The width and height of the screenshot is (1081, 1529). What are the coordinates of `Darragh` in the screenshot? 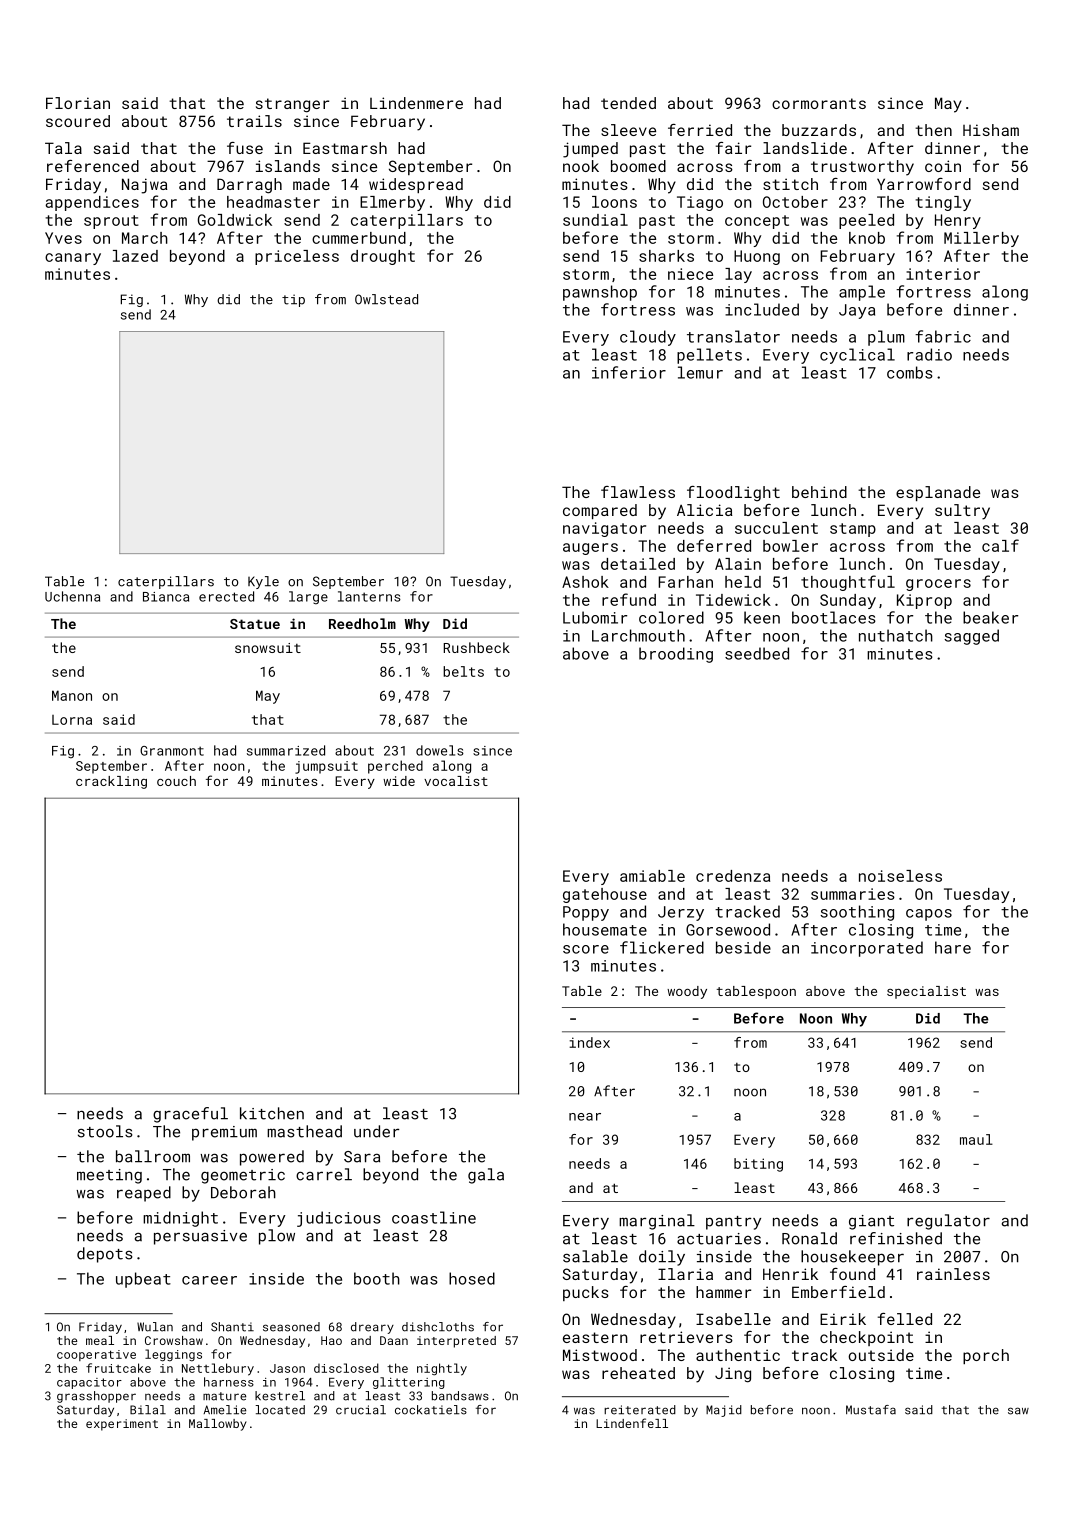 It's located at (249, 186).
